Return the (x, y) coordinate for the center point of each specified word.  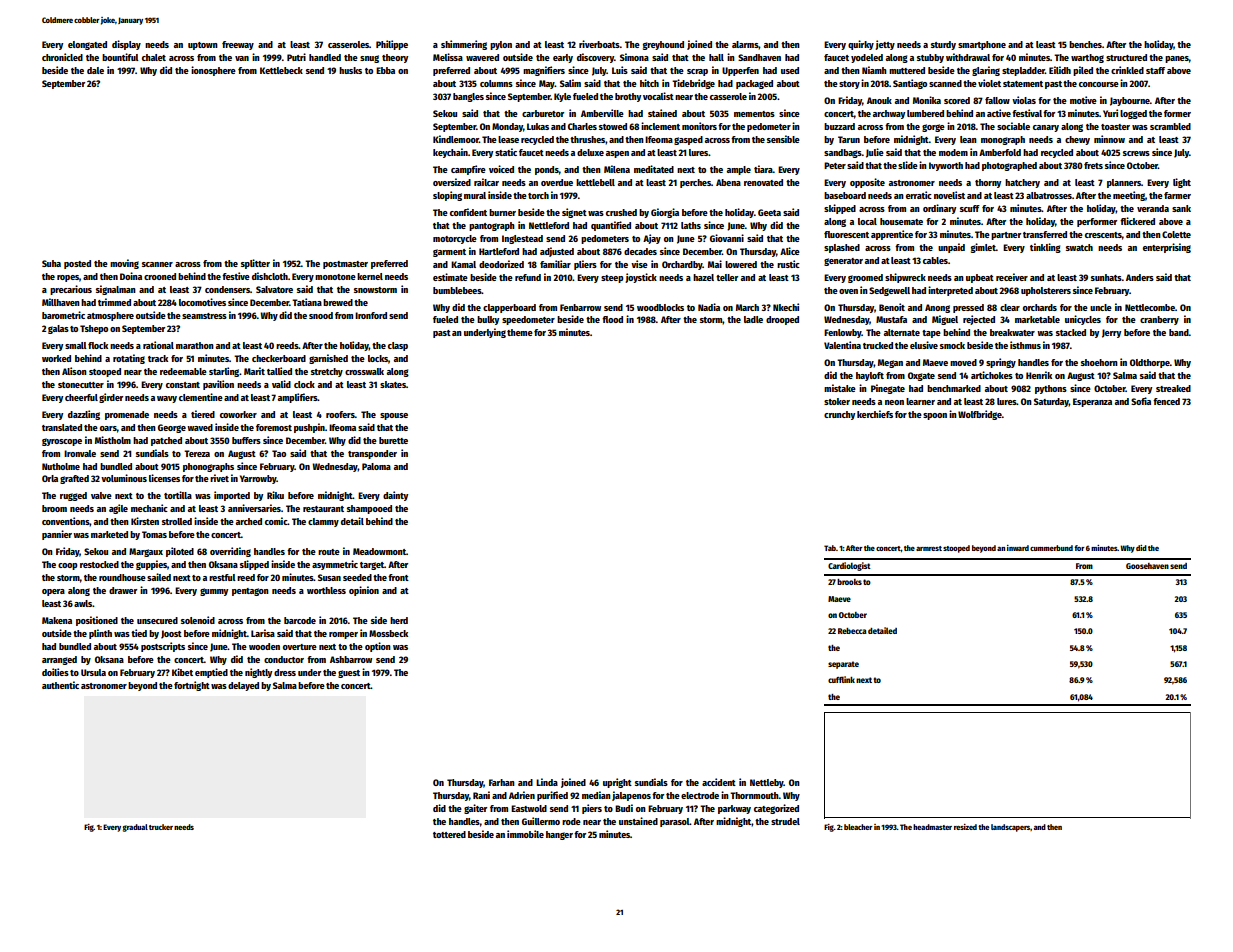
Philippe (392, 45)
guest (349, 674)
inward (1018, 548)
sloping (447, 196)
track (158, 358)
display (126, 45)
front (398, 577)
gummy (214, 592)
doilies (55, 672)
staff (1155, 70)
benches (1085, 44)
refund (528, 277)
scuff (970, 208)
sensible (783, 139)
